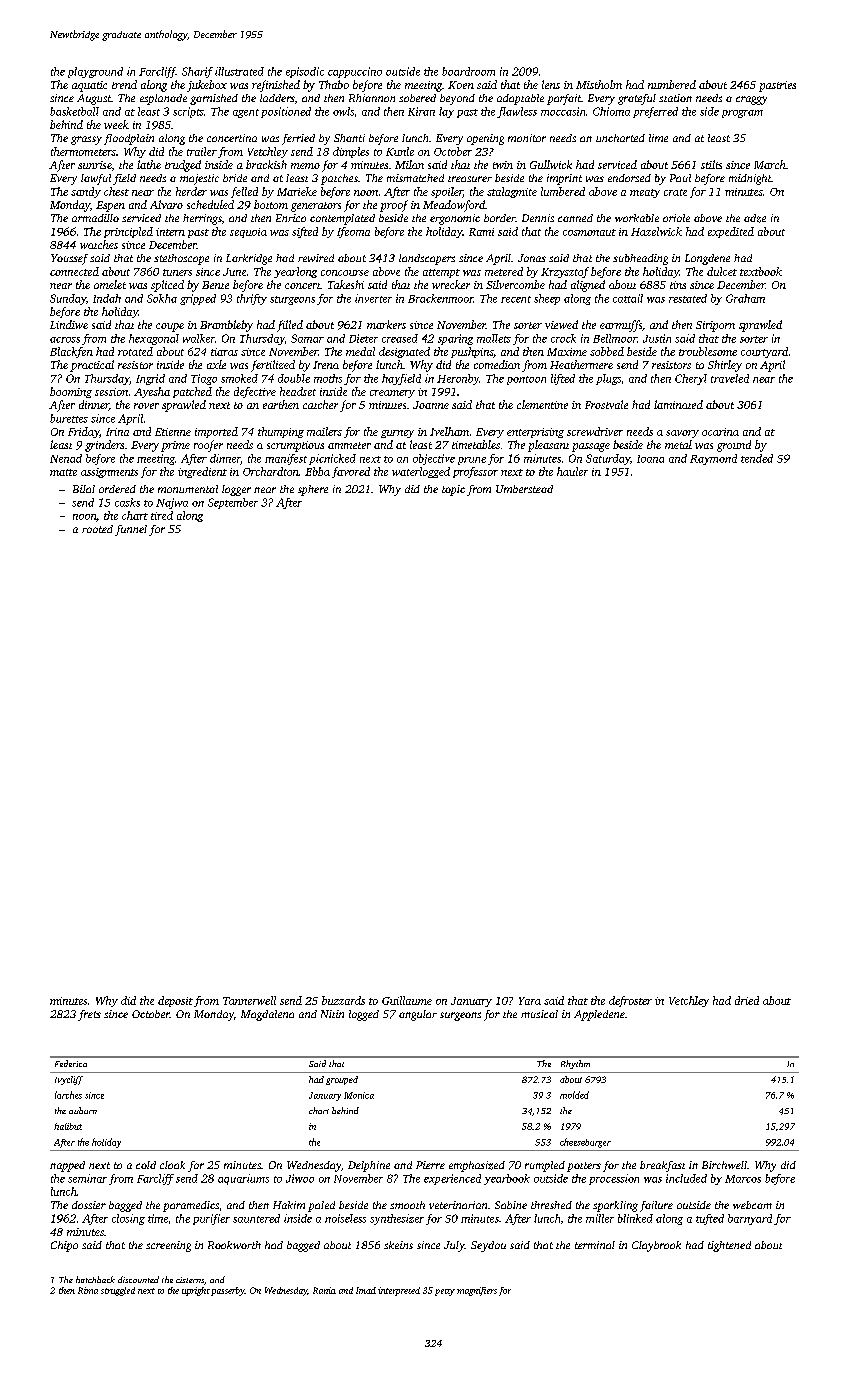  I want to click on pushpins, so click(472, 352).
